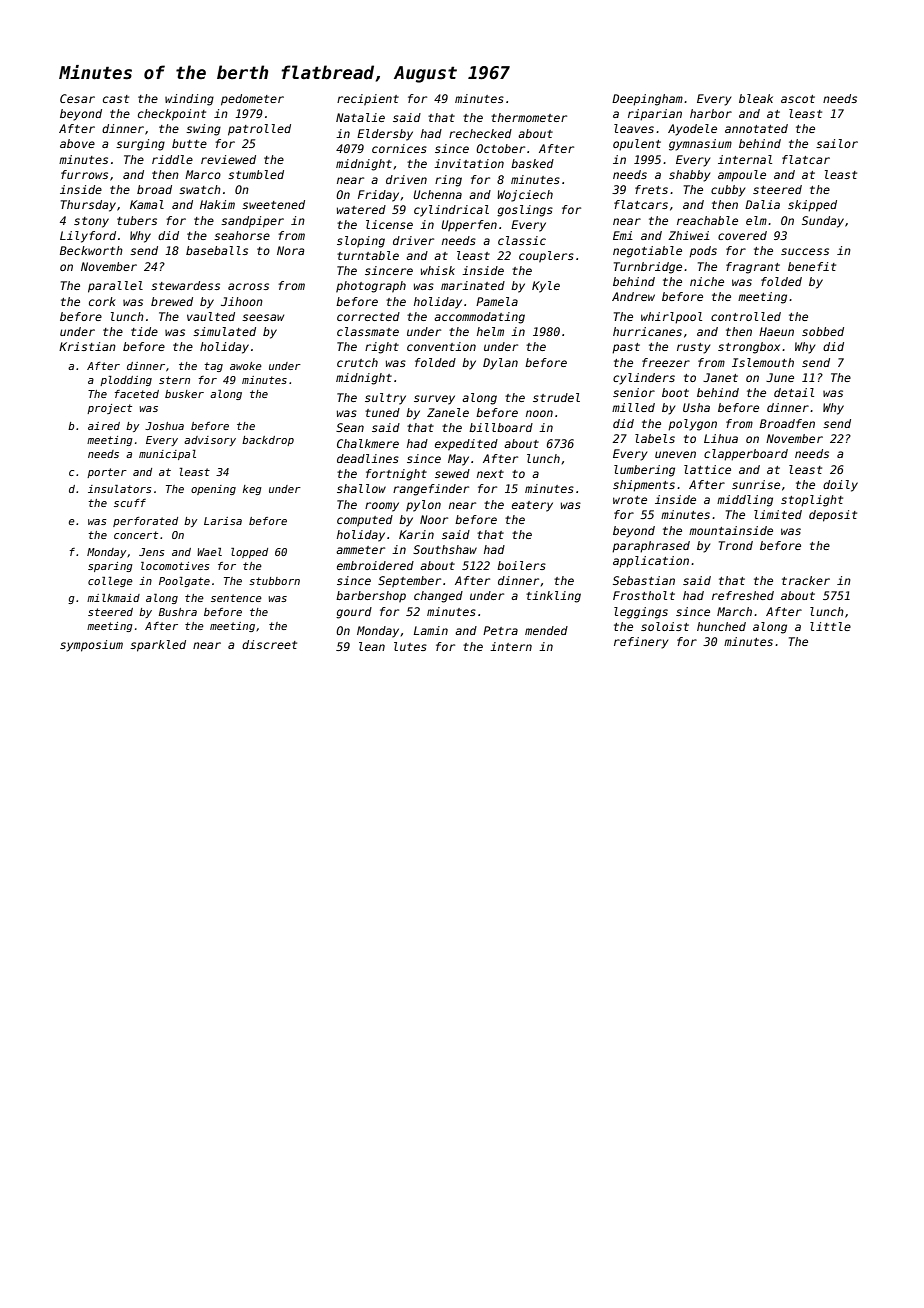 Image resolution: width=924 pixels, height=1308 pixels. Describe the element at coordinates (217, 204) in the screenshot. I see `Hakim` at that location.
